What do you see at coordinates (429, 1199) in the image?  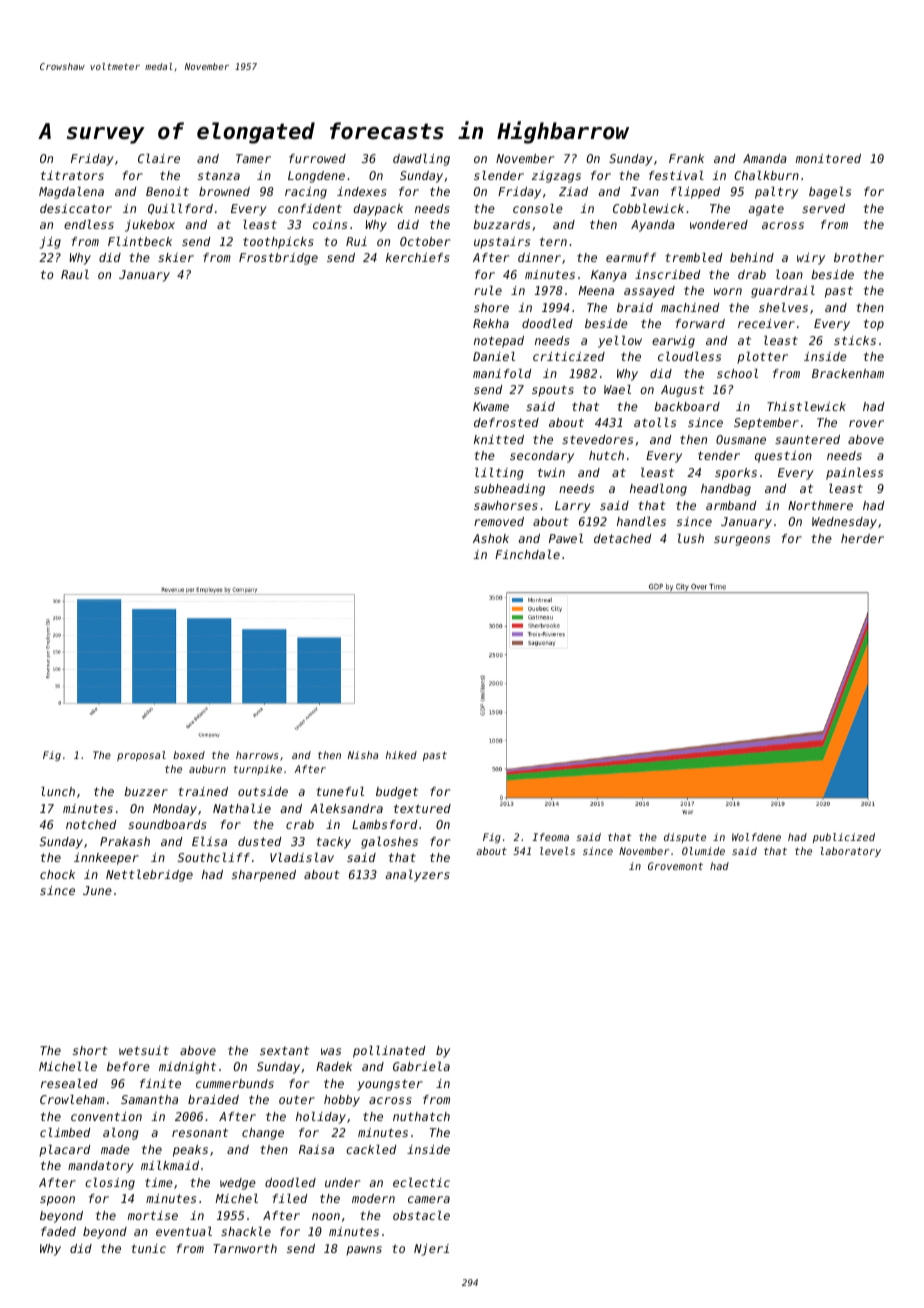 I see `camera` at bounding box center [429, 1199].
